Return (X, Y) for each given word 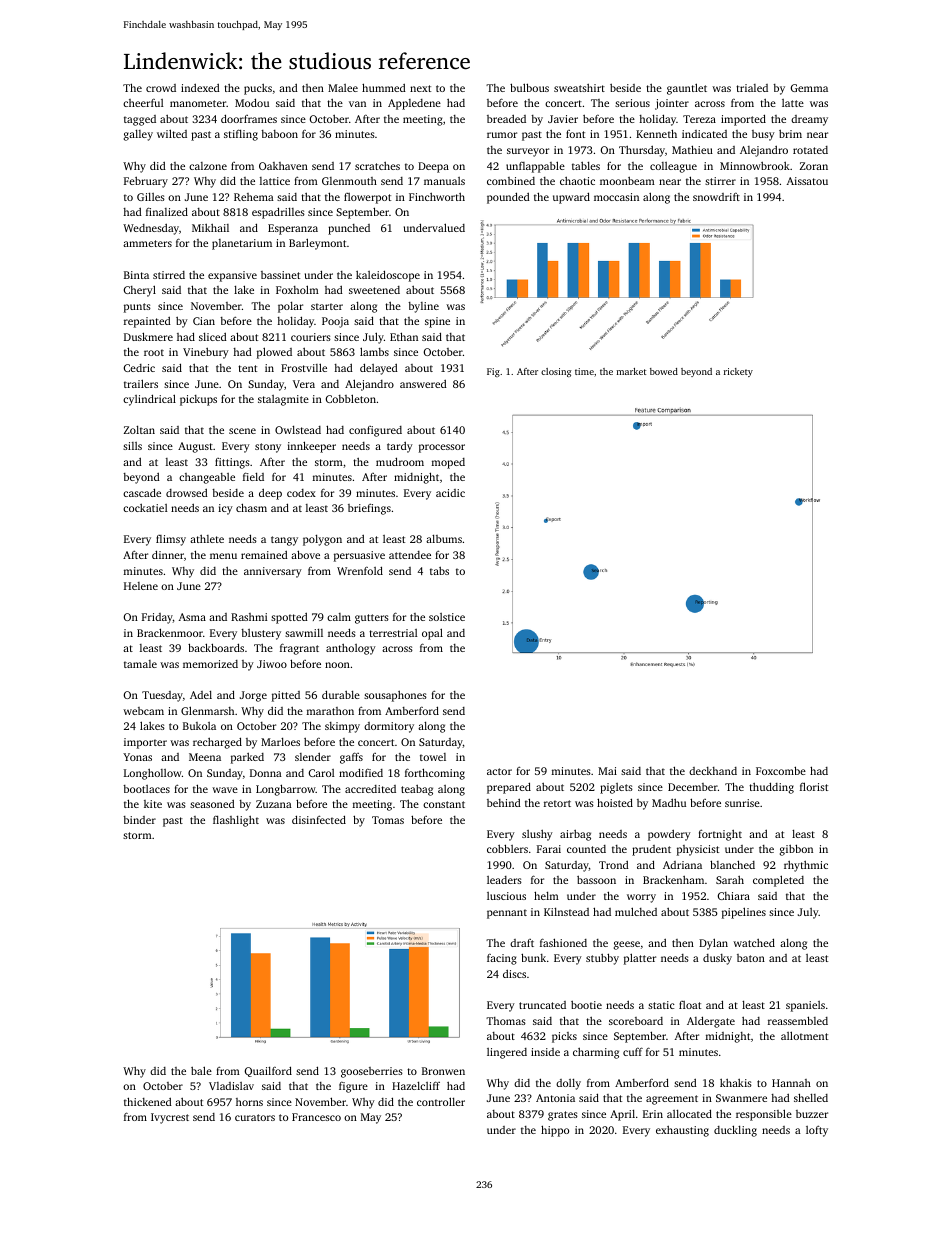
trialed (752, 88)
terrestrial (393, 633)
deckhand (713, 771)
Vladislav (231, 1086)
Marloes (280, 742)
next (420, 88)
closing (556, 372)
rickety (738, 372)
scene (242, 431)
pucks (258, 89)
